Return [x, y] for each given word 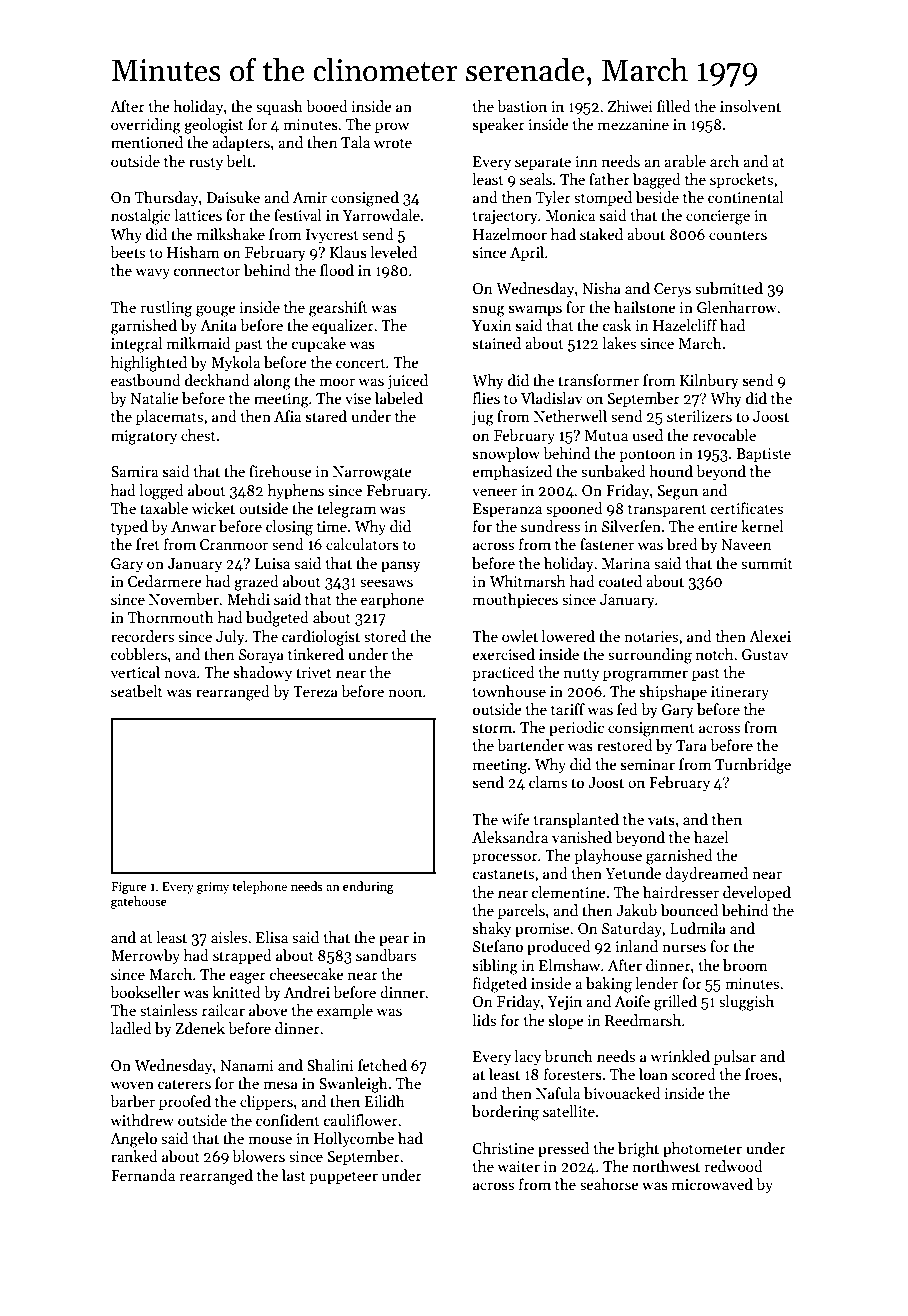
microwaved [712, 1184]
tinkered [316, 654]
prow [392, 127]
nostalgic [140, 217]
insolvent [750, 106]
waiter [518, 1166]
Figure [129, 888]
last [294, 1175]
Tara [691, 745]
